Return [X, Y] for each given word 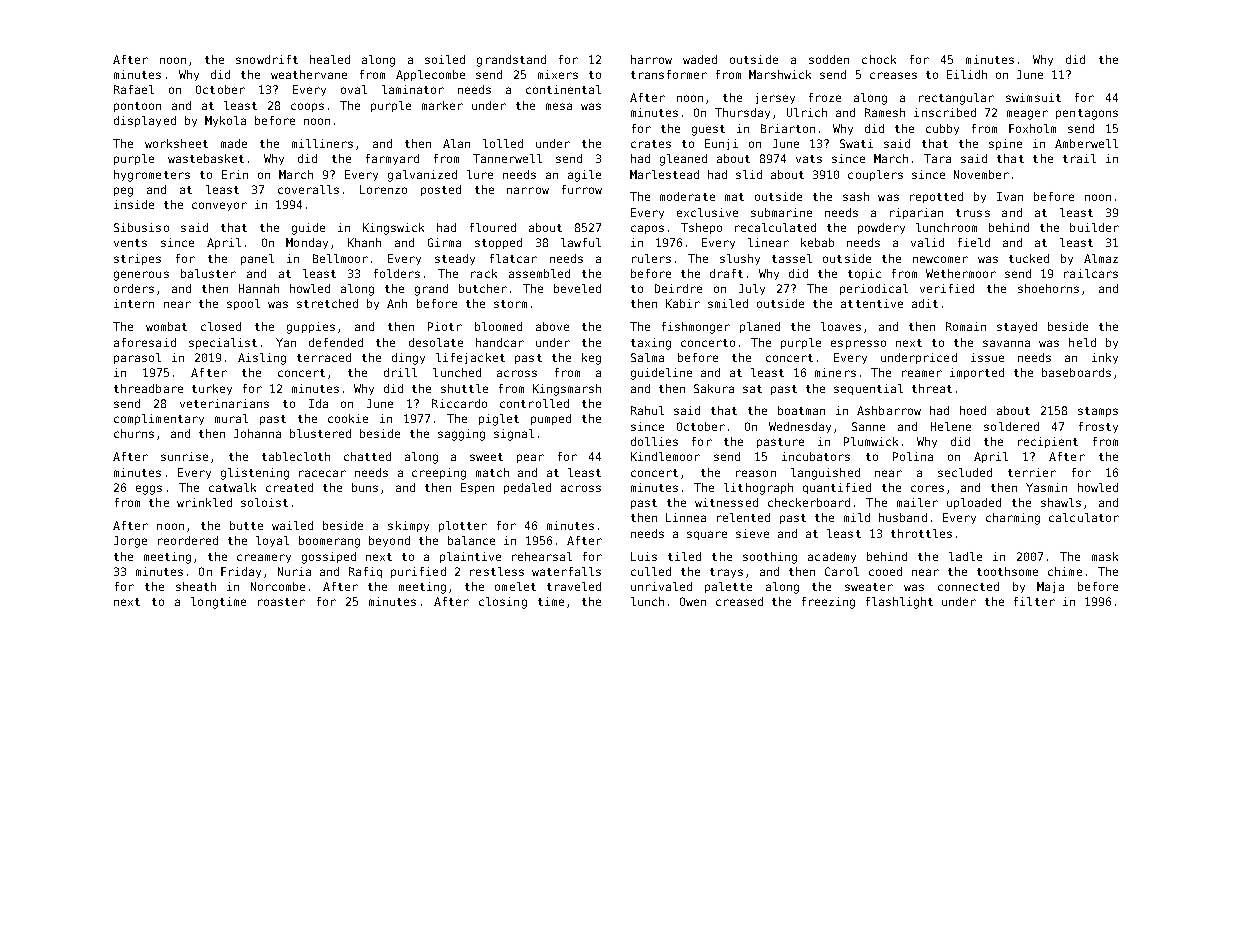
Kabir [683, 303]
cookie [348, 418]
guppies [311, 328]
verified [947, 288]
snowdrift [267, 59]
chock [879, 59]
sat [752, 389]
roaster [281, 602]
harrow [651, 59]
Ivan [1010, 196]
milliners [322, 143]
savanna [1006, 343]
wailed [292, 525]
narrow [528, 190]
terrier [1032, 472]
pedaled [527, 488]
